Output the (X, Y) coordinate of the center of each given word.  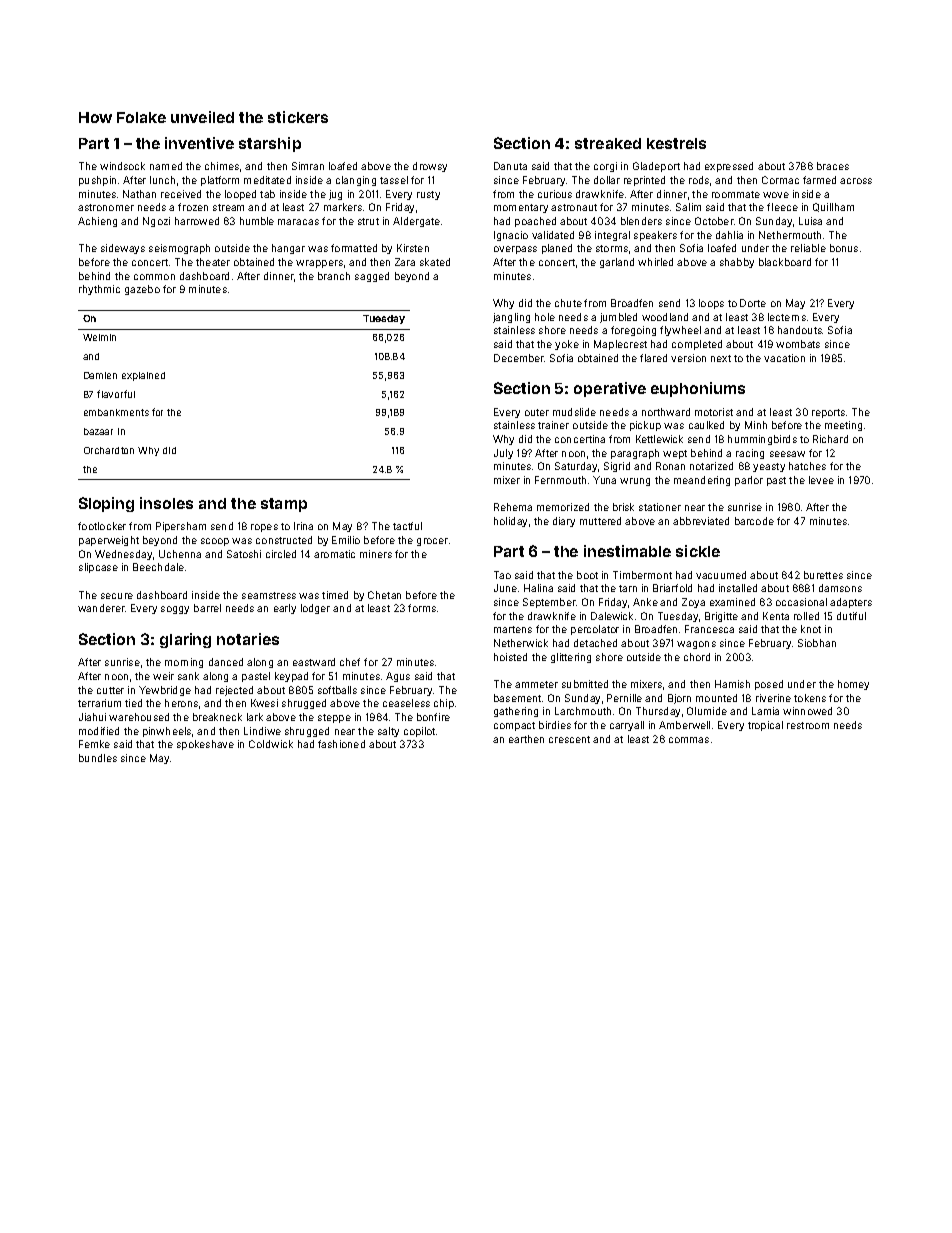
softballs (337, 690)
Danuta (510, 166)
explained (143, 376)
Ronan (670, 466)
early (285, 609)
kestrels (676, 143)
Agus (398, 677)
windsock (122, 166)
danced (226, 662)
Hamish (732, 684)
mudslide (574, 412)
